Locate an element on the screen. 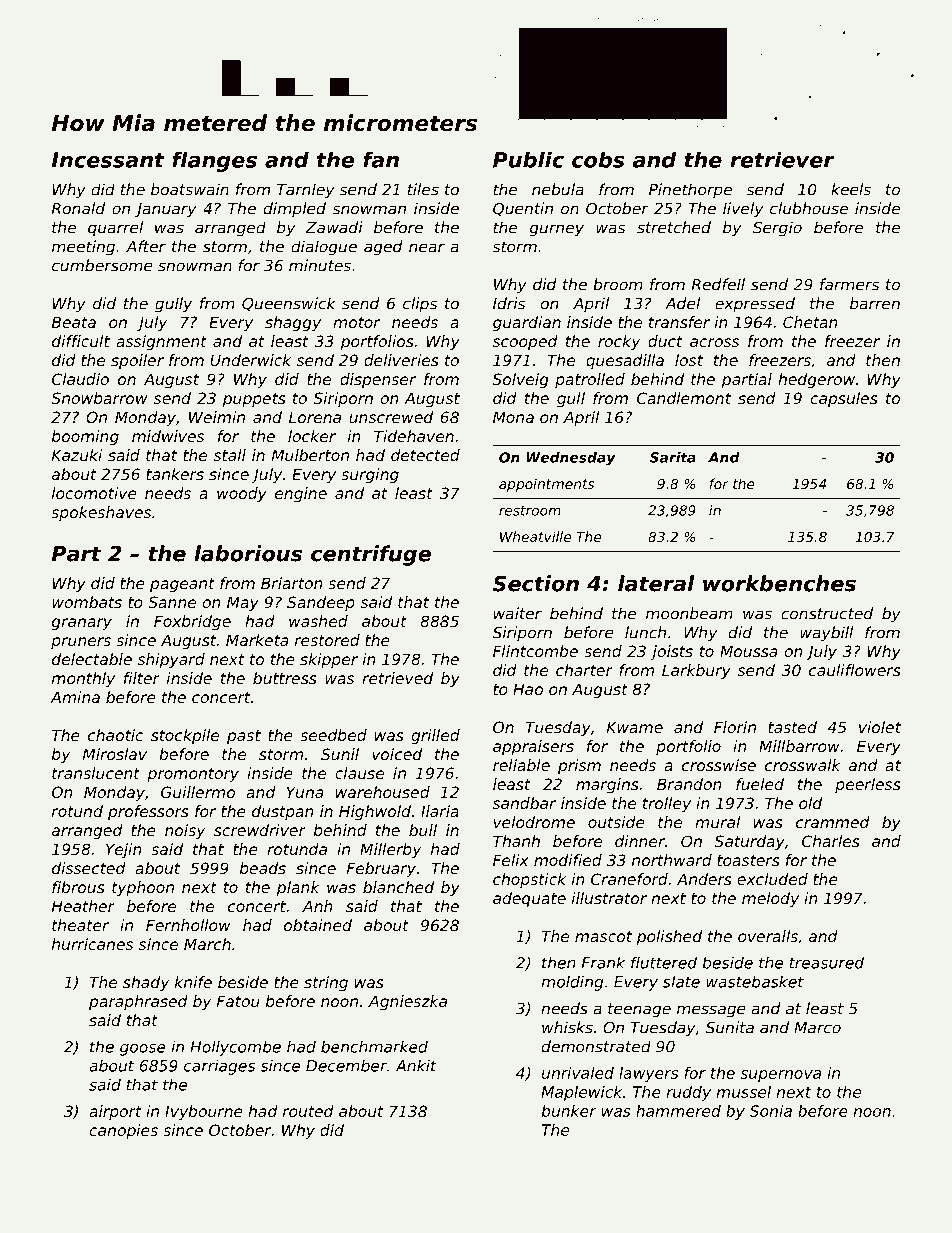  pageant is located at coordinates (182, 585).
